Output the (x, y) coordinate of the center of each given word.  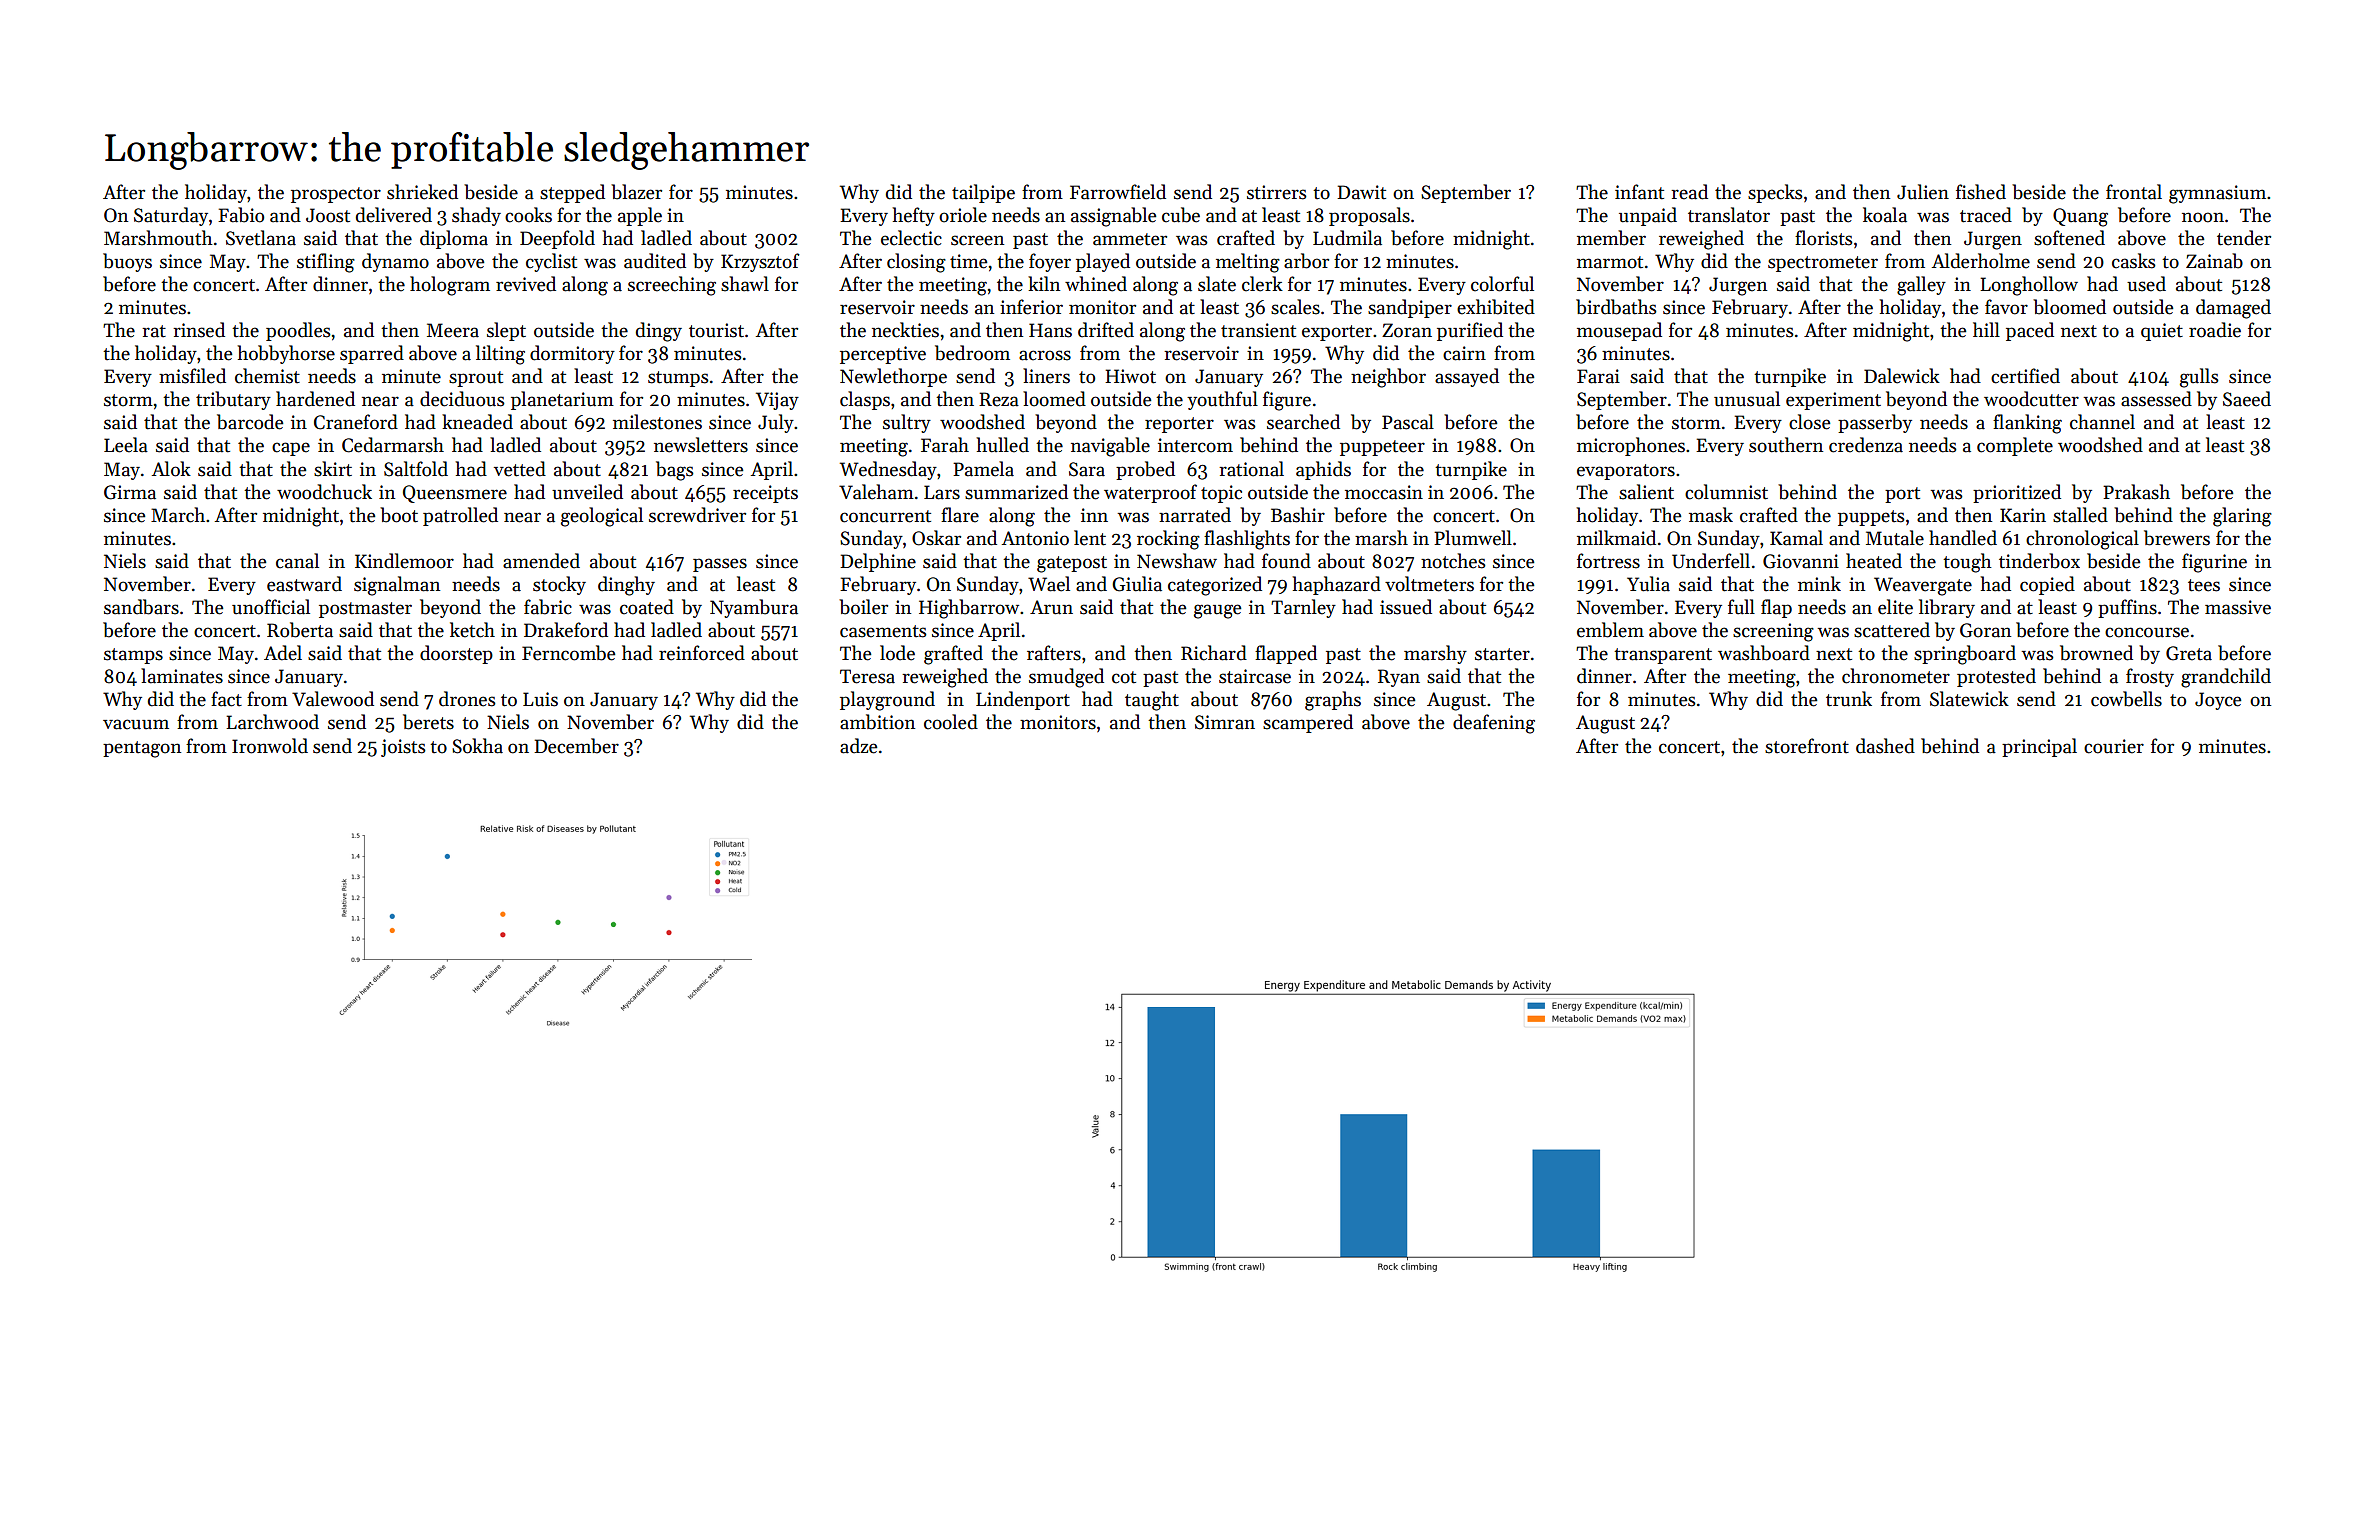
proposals (1369, 216)
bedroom (972, 353)
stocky (559, 585)
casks (2134, 261)
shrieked (422, 192)
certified (2025, 376)
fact (226, 699)
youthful (1222, 400)
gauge (1217, 611)
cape (291, 449)
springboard (1965, 655)
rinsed (199, 330)
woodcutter (2031, 399)
